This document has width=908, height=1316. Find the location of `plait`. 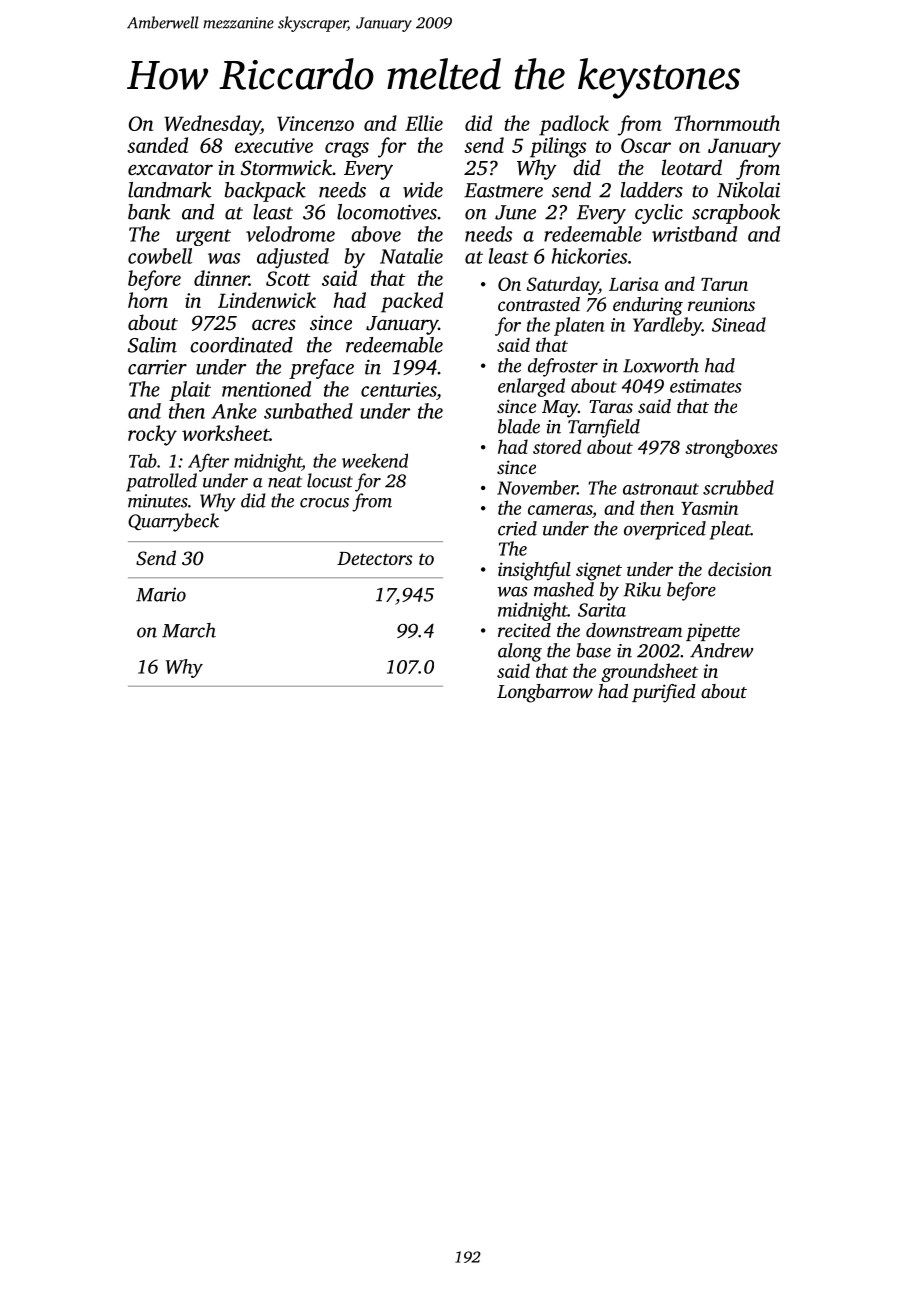

plait is located at coordinates (190, 391).
